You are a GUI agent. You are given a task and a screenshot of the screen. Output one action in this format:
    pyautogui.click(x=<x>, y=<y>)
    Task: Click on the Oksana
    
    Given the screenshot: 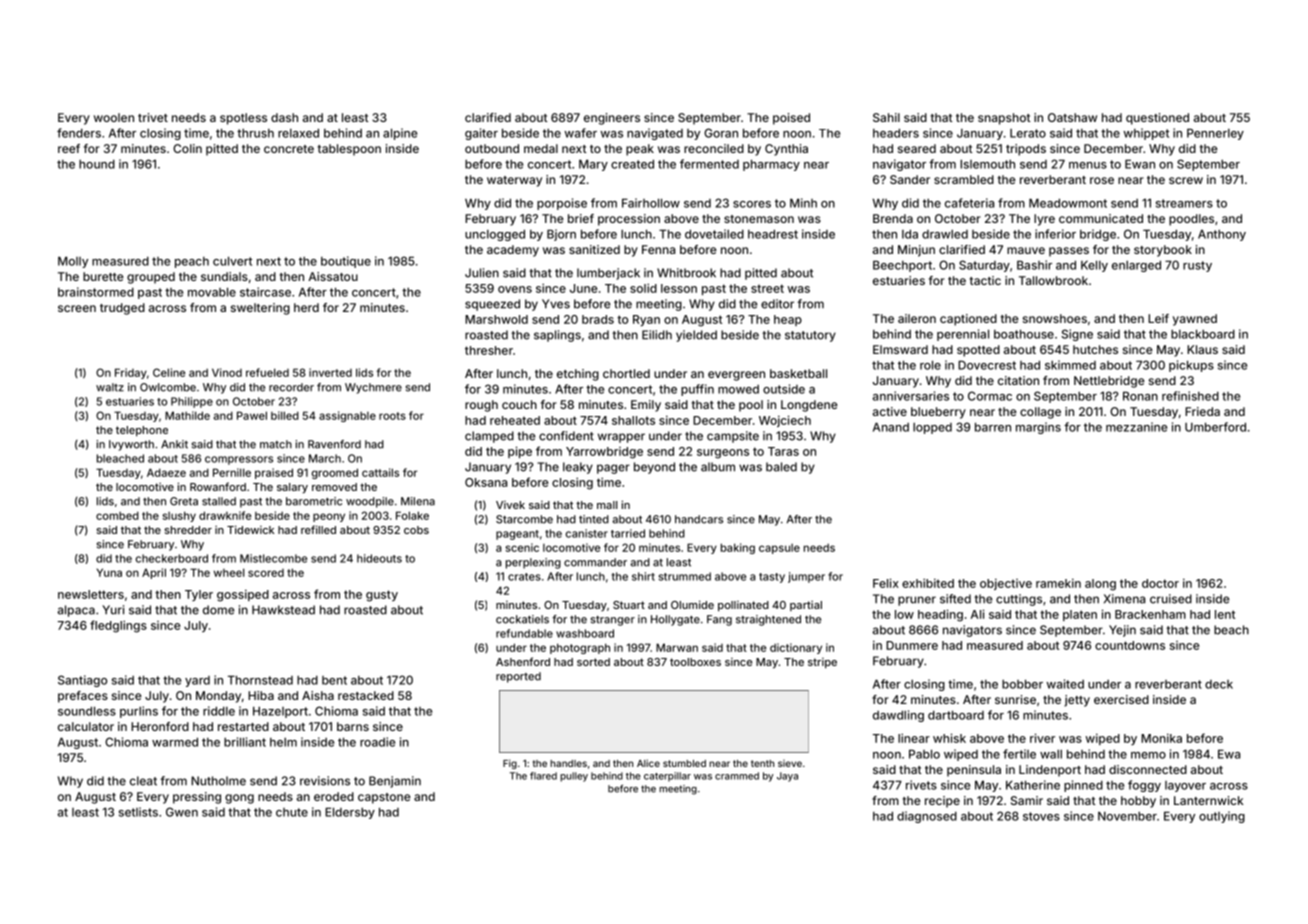 What is the action you would take?
    pyautogui.click(x=486, y=482)
